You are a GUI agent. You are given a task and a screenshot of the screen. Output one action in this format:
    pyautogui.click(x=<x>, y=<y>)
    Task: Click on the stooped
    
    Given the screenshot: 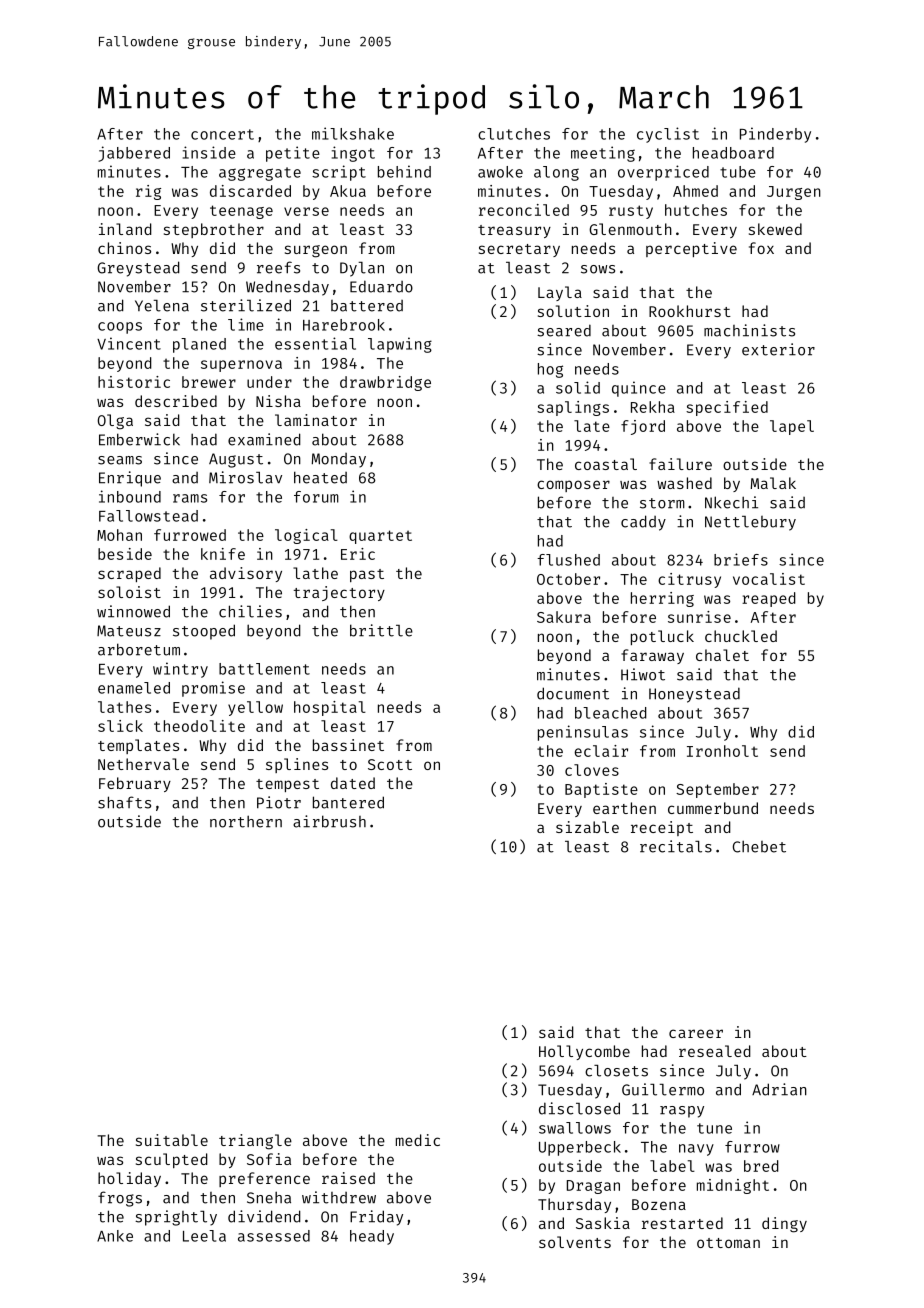 What is the action you would take?
    pyautogui.click(x=204, y=632)
